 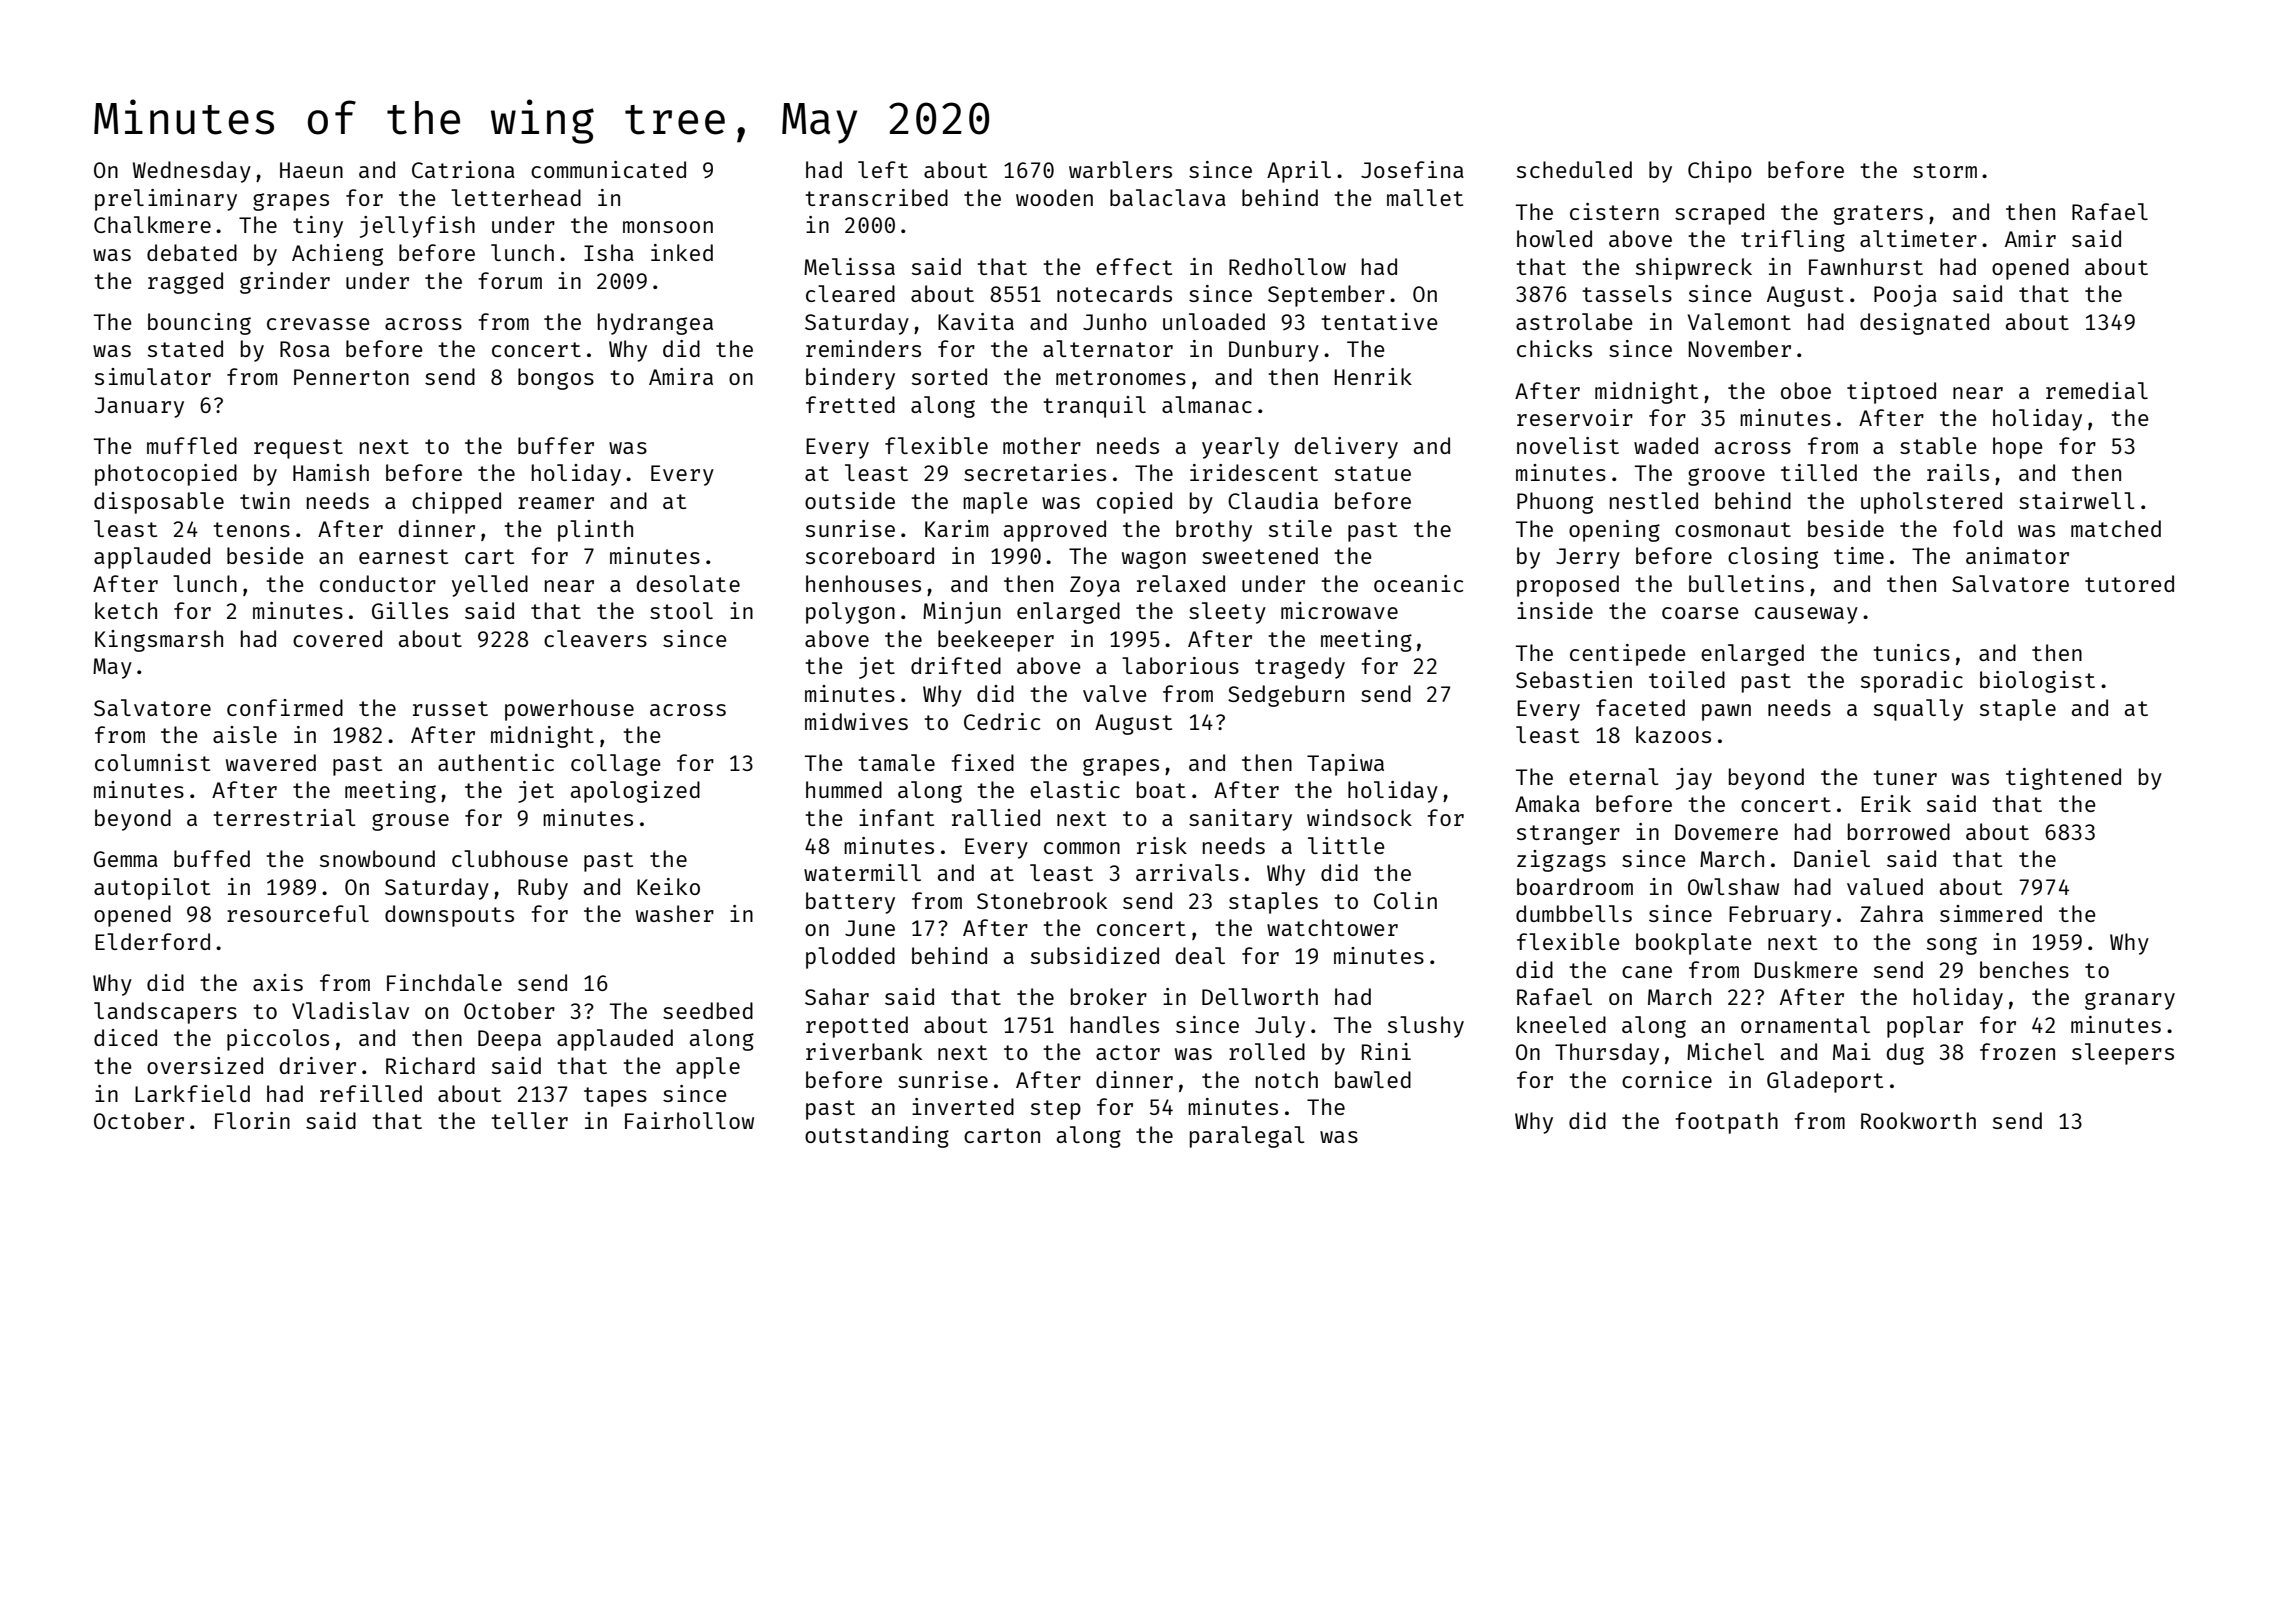 I want to click on Josefina, so click(x=1412, y=169).
